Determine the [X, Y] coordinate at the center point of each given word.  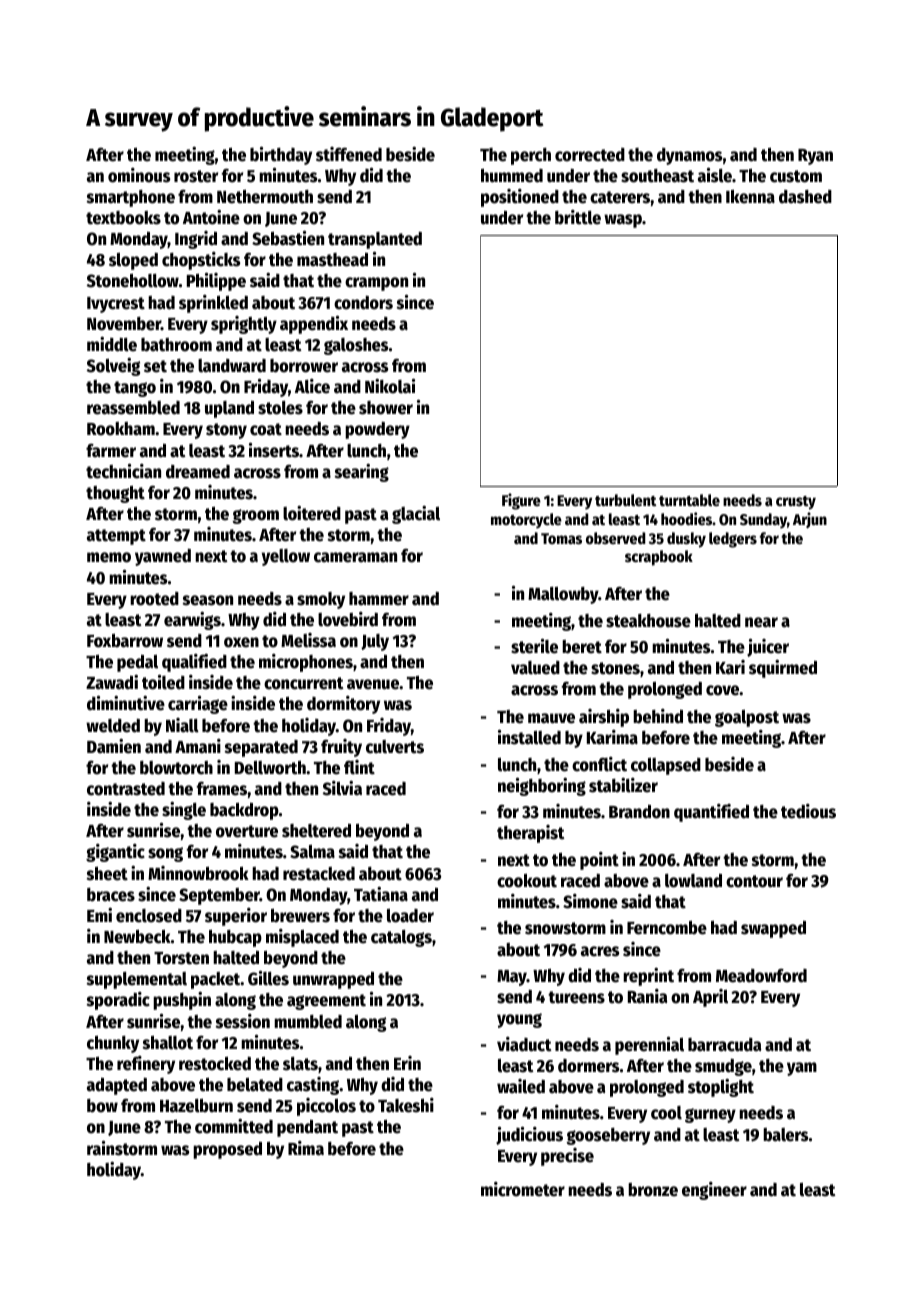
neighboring [542, 786]
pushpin [182, 1001]
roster [196, 176]
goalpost [747, 718]
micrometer [523, 1189]
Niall [182, 725]
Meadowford [761, 975]
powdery [377, 430]
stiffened [349, 154]
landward [232, 366]
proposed [227, 1150]
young [519, 1020]
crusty [796, 503]
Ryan [815, 157]
